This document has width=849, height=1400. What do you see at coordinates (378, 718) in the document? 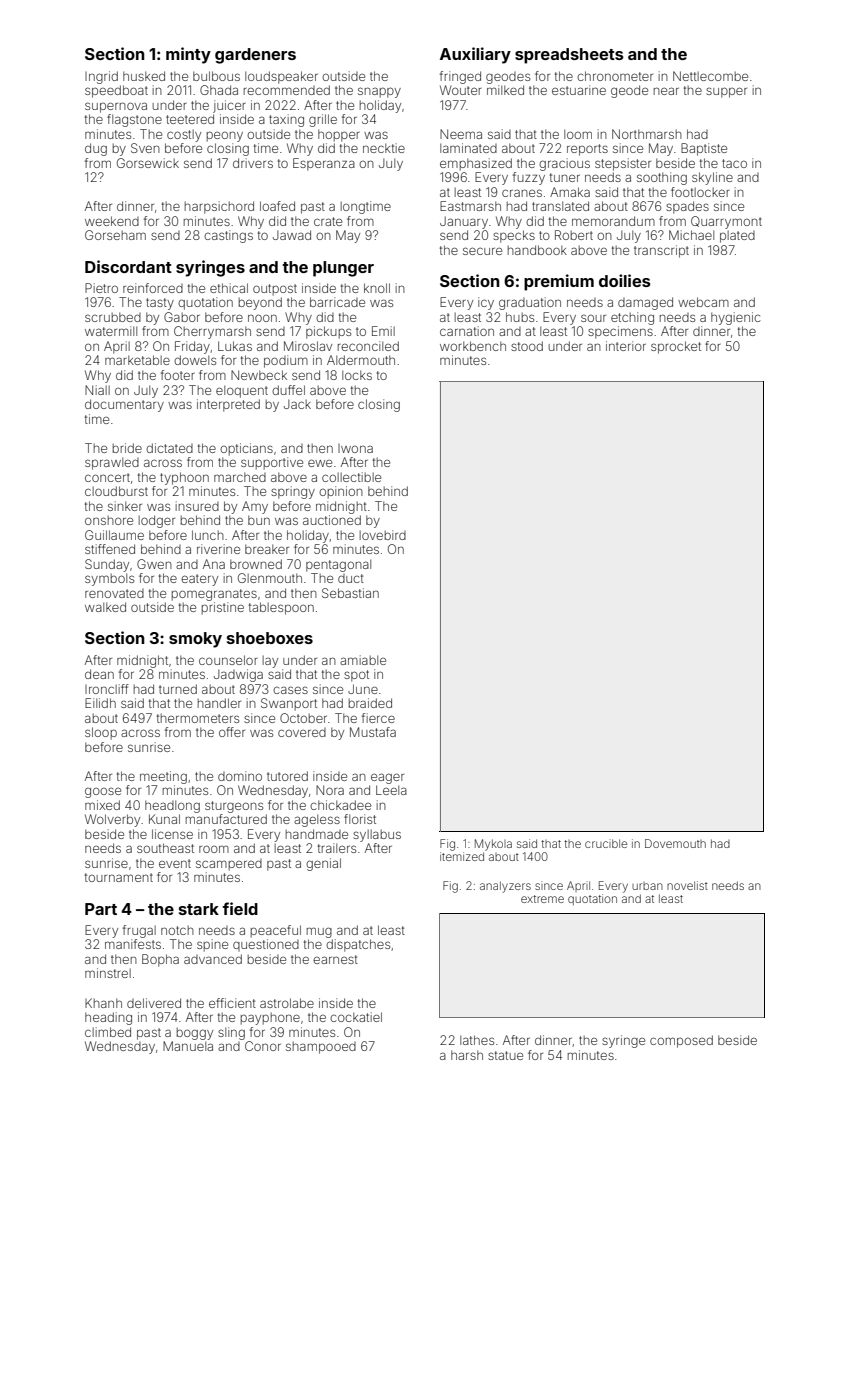
I see `fierce` at bounding box center [378, 718].
